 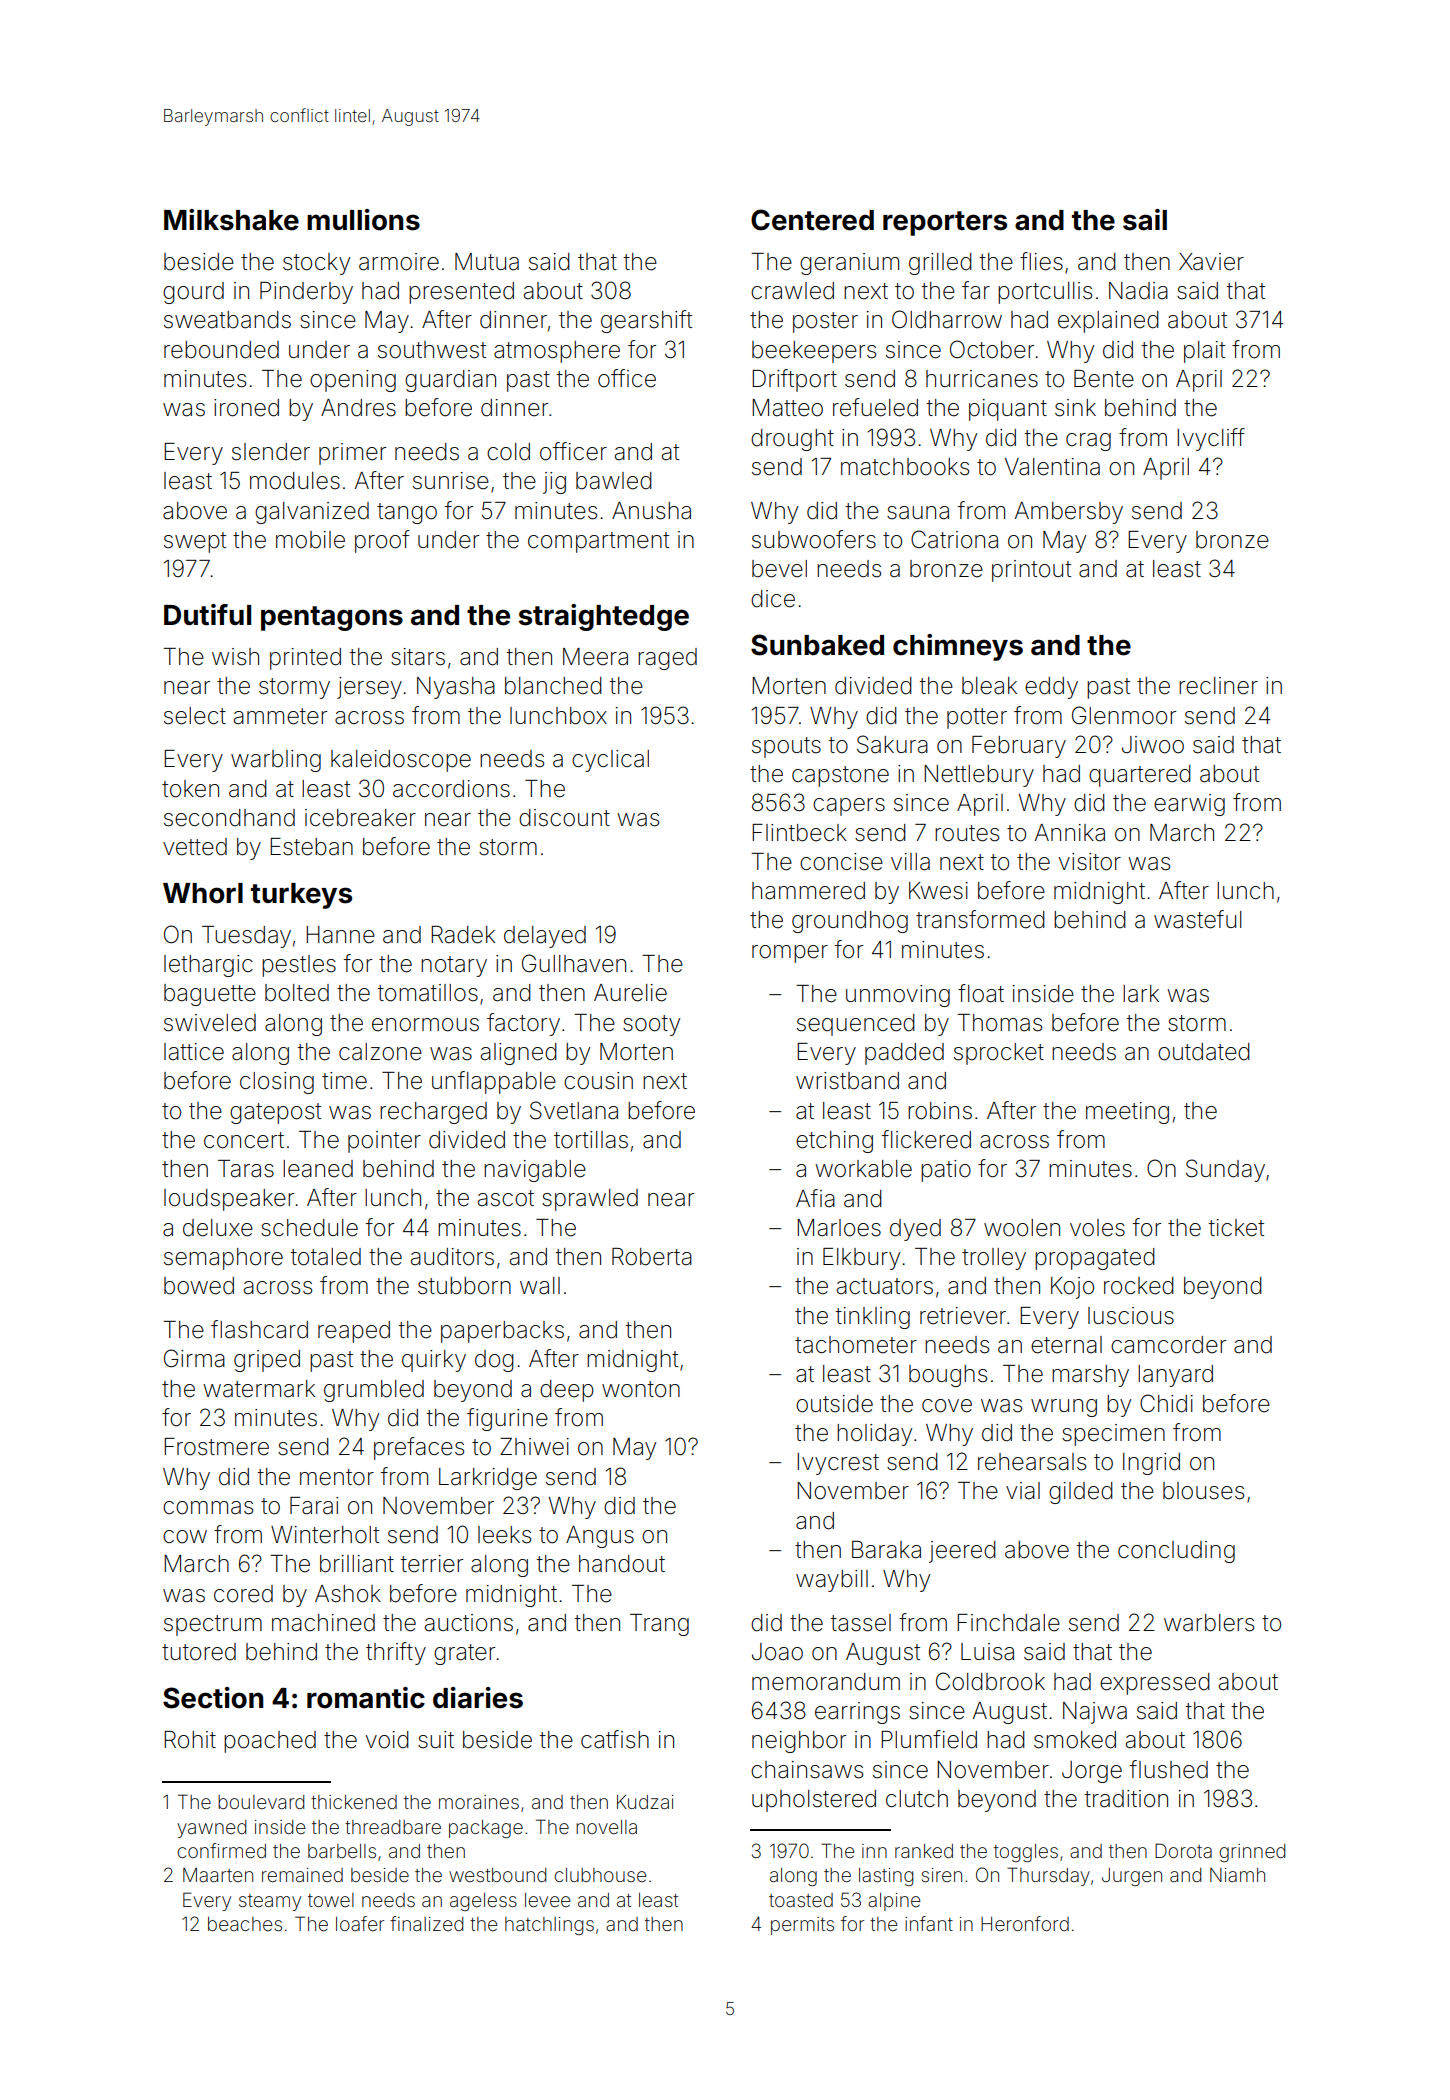 What do you see at coordinates (1145, 220) in the page?
I see `sail` at bounding box center [1145, 220].
